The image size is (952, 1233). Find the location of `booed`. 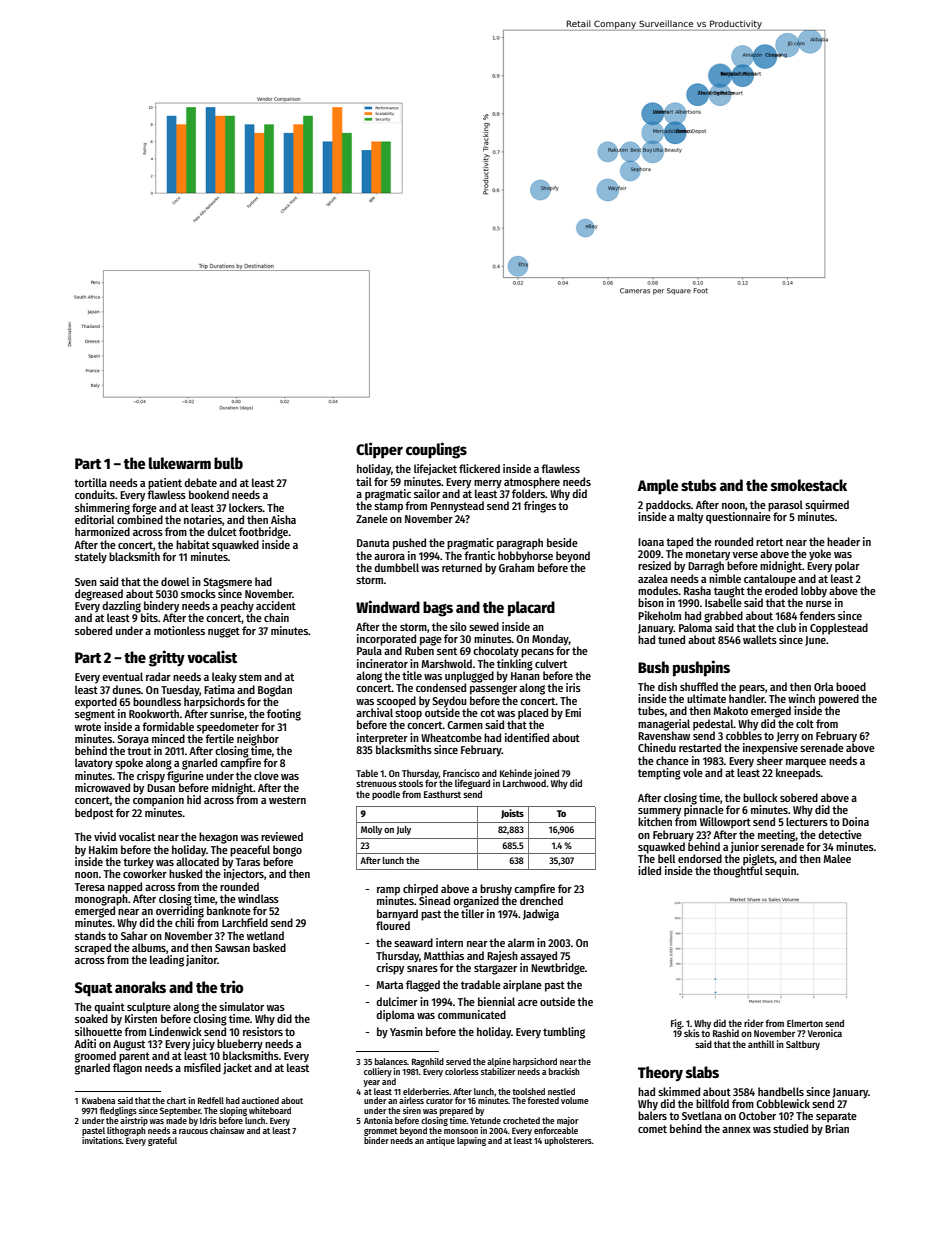

booed is located at coordinates (851, 686).
